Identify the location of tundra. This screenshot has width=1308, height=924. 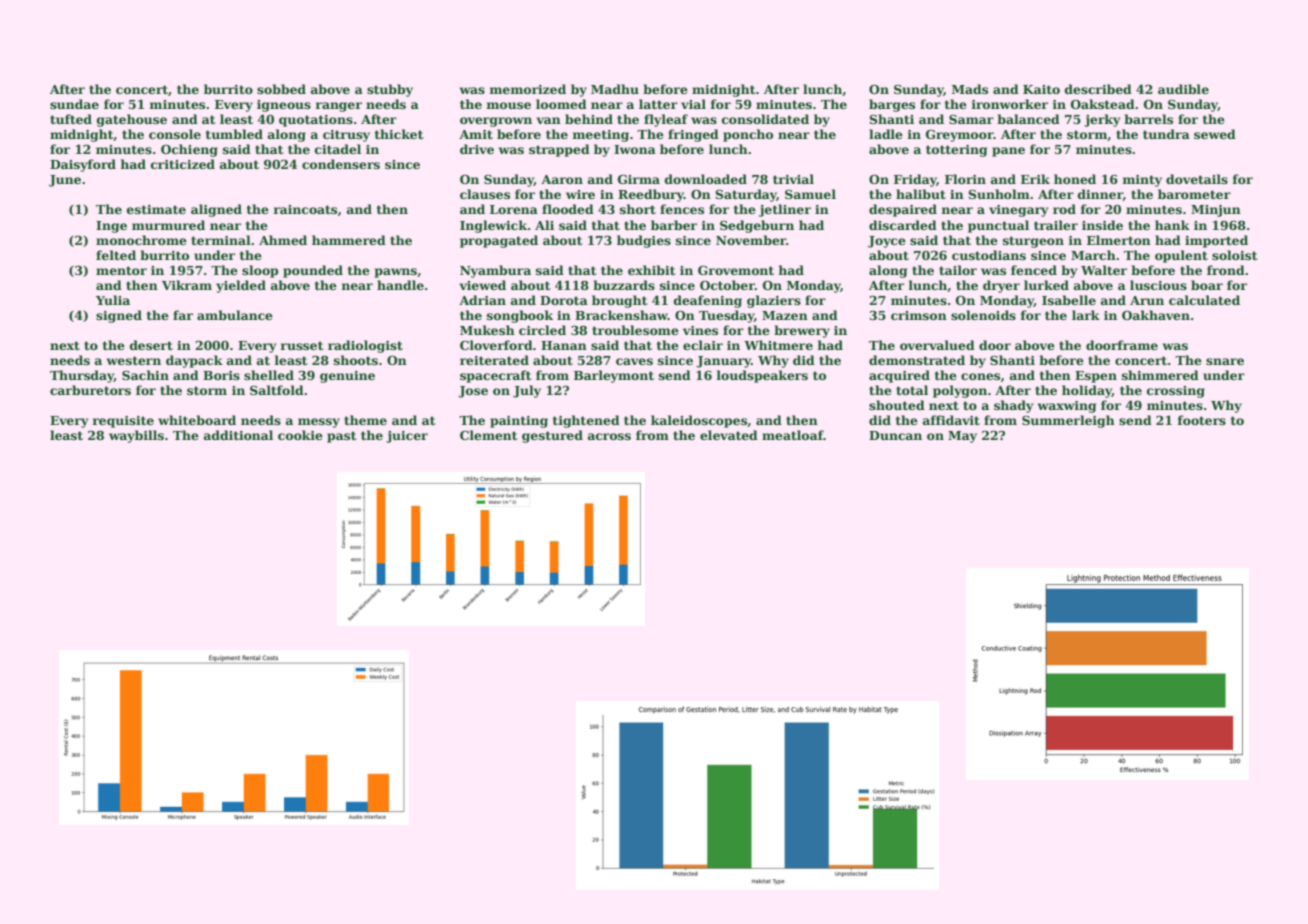
(1166, 134).
